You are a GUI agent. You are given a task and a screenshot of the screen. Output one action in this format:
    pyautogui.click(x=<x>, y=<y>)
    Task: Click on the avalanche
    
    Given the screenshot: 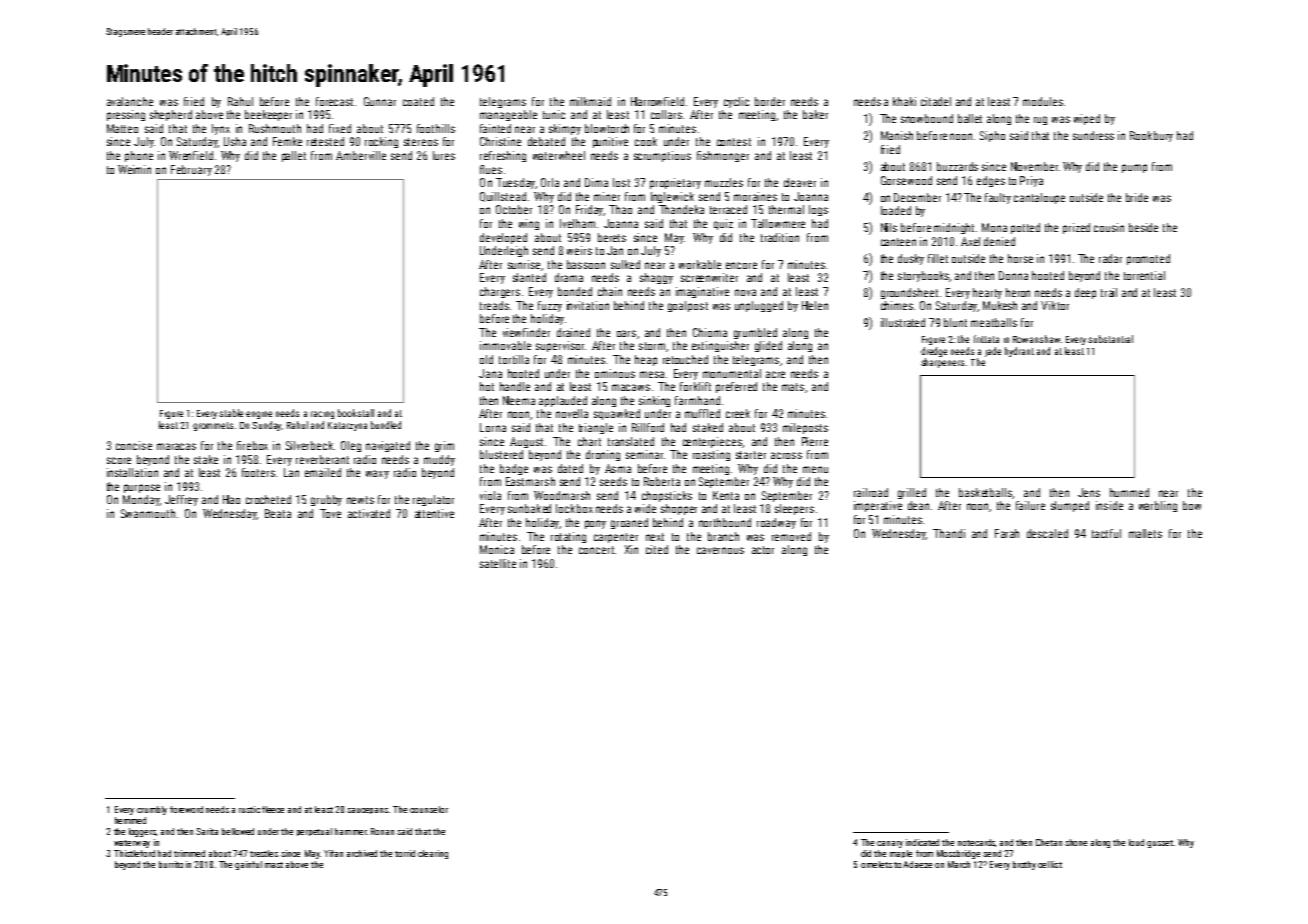 What is the action you would take?
    pyautogui.click(x=130, y=101)
